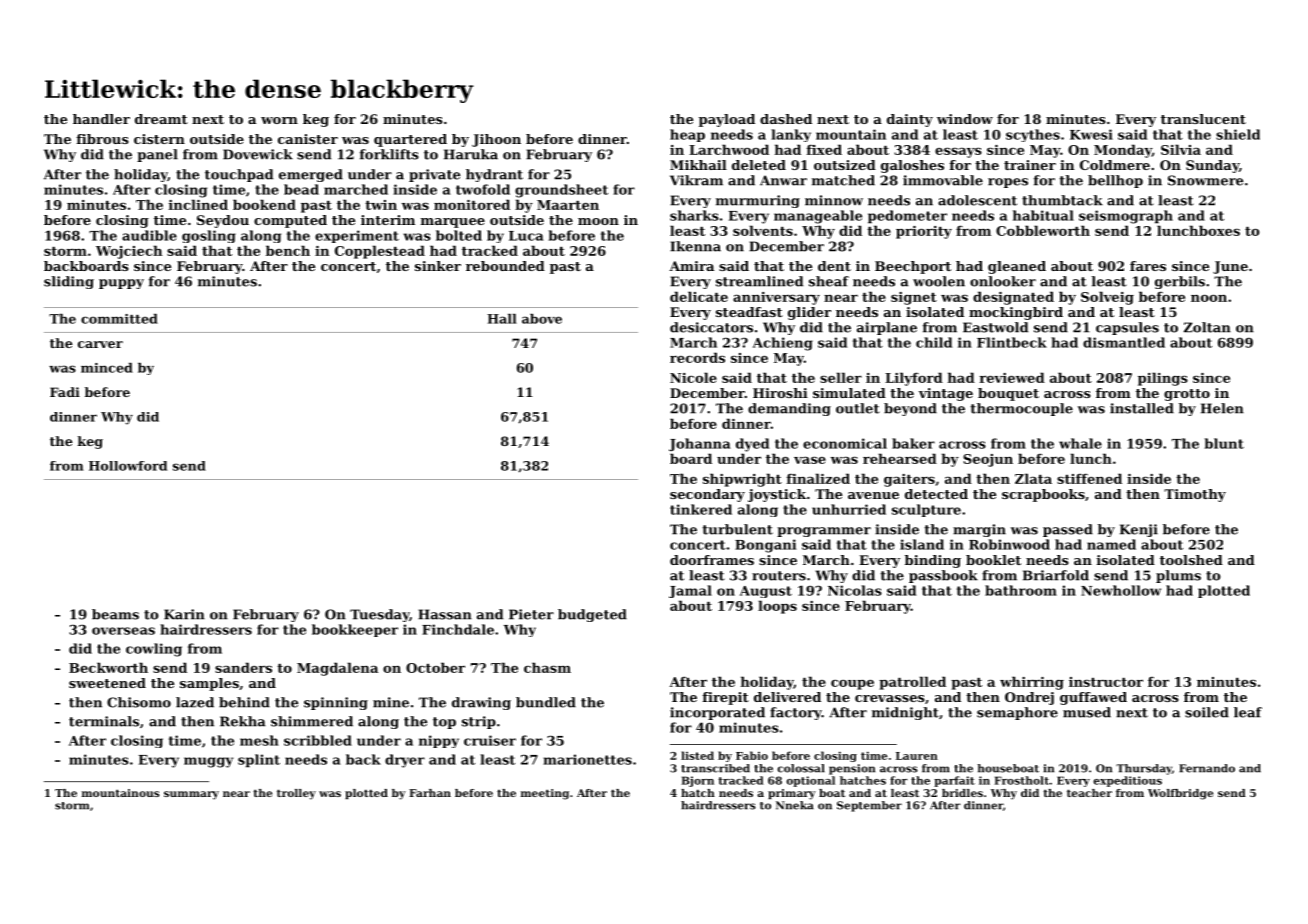 Image resolution: width=1308 pixels, height=924 pixels. I want to click on Amira, so click(691, 266).
